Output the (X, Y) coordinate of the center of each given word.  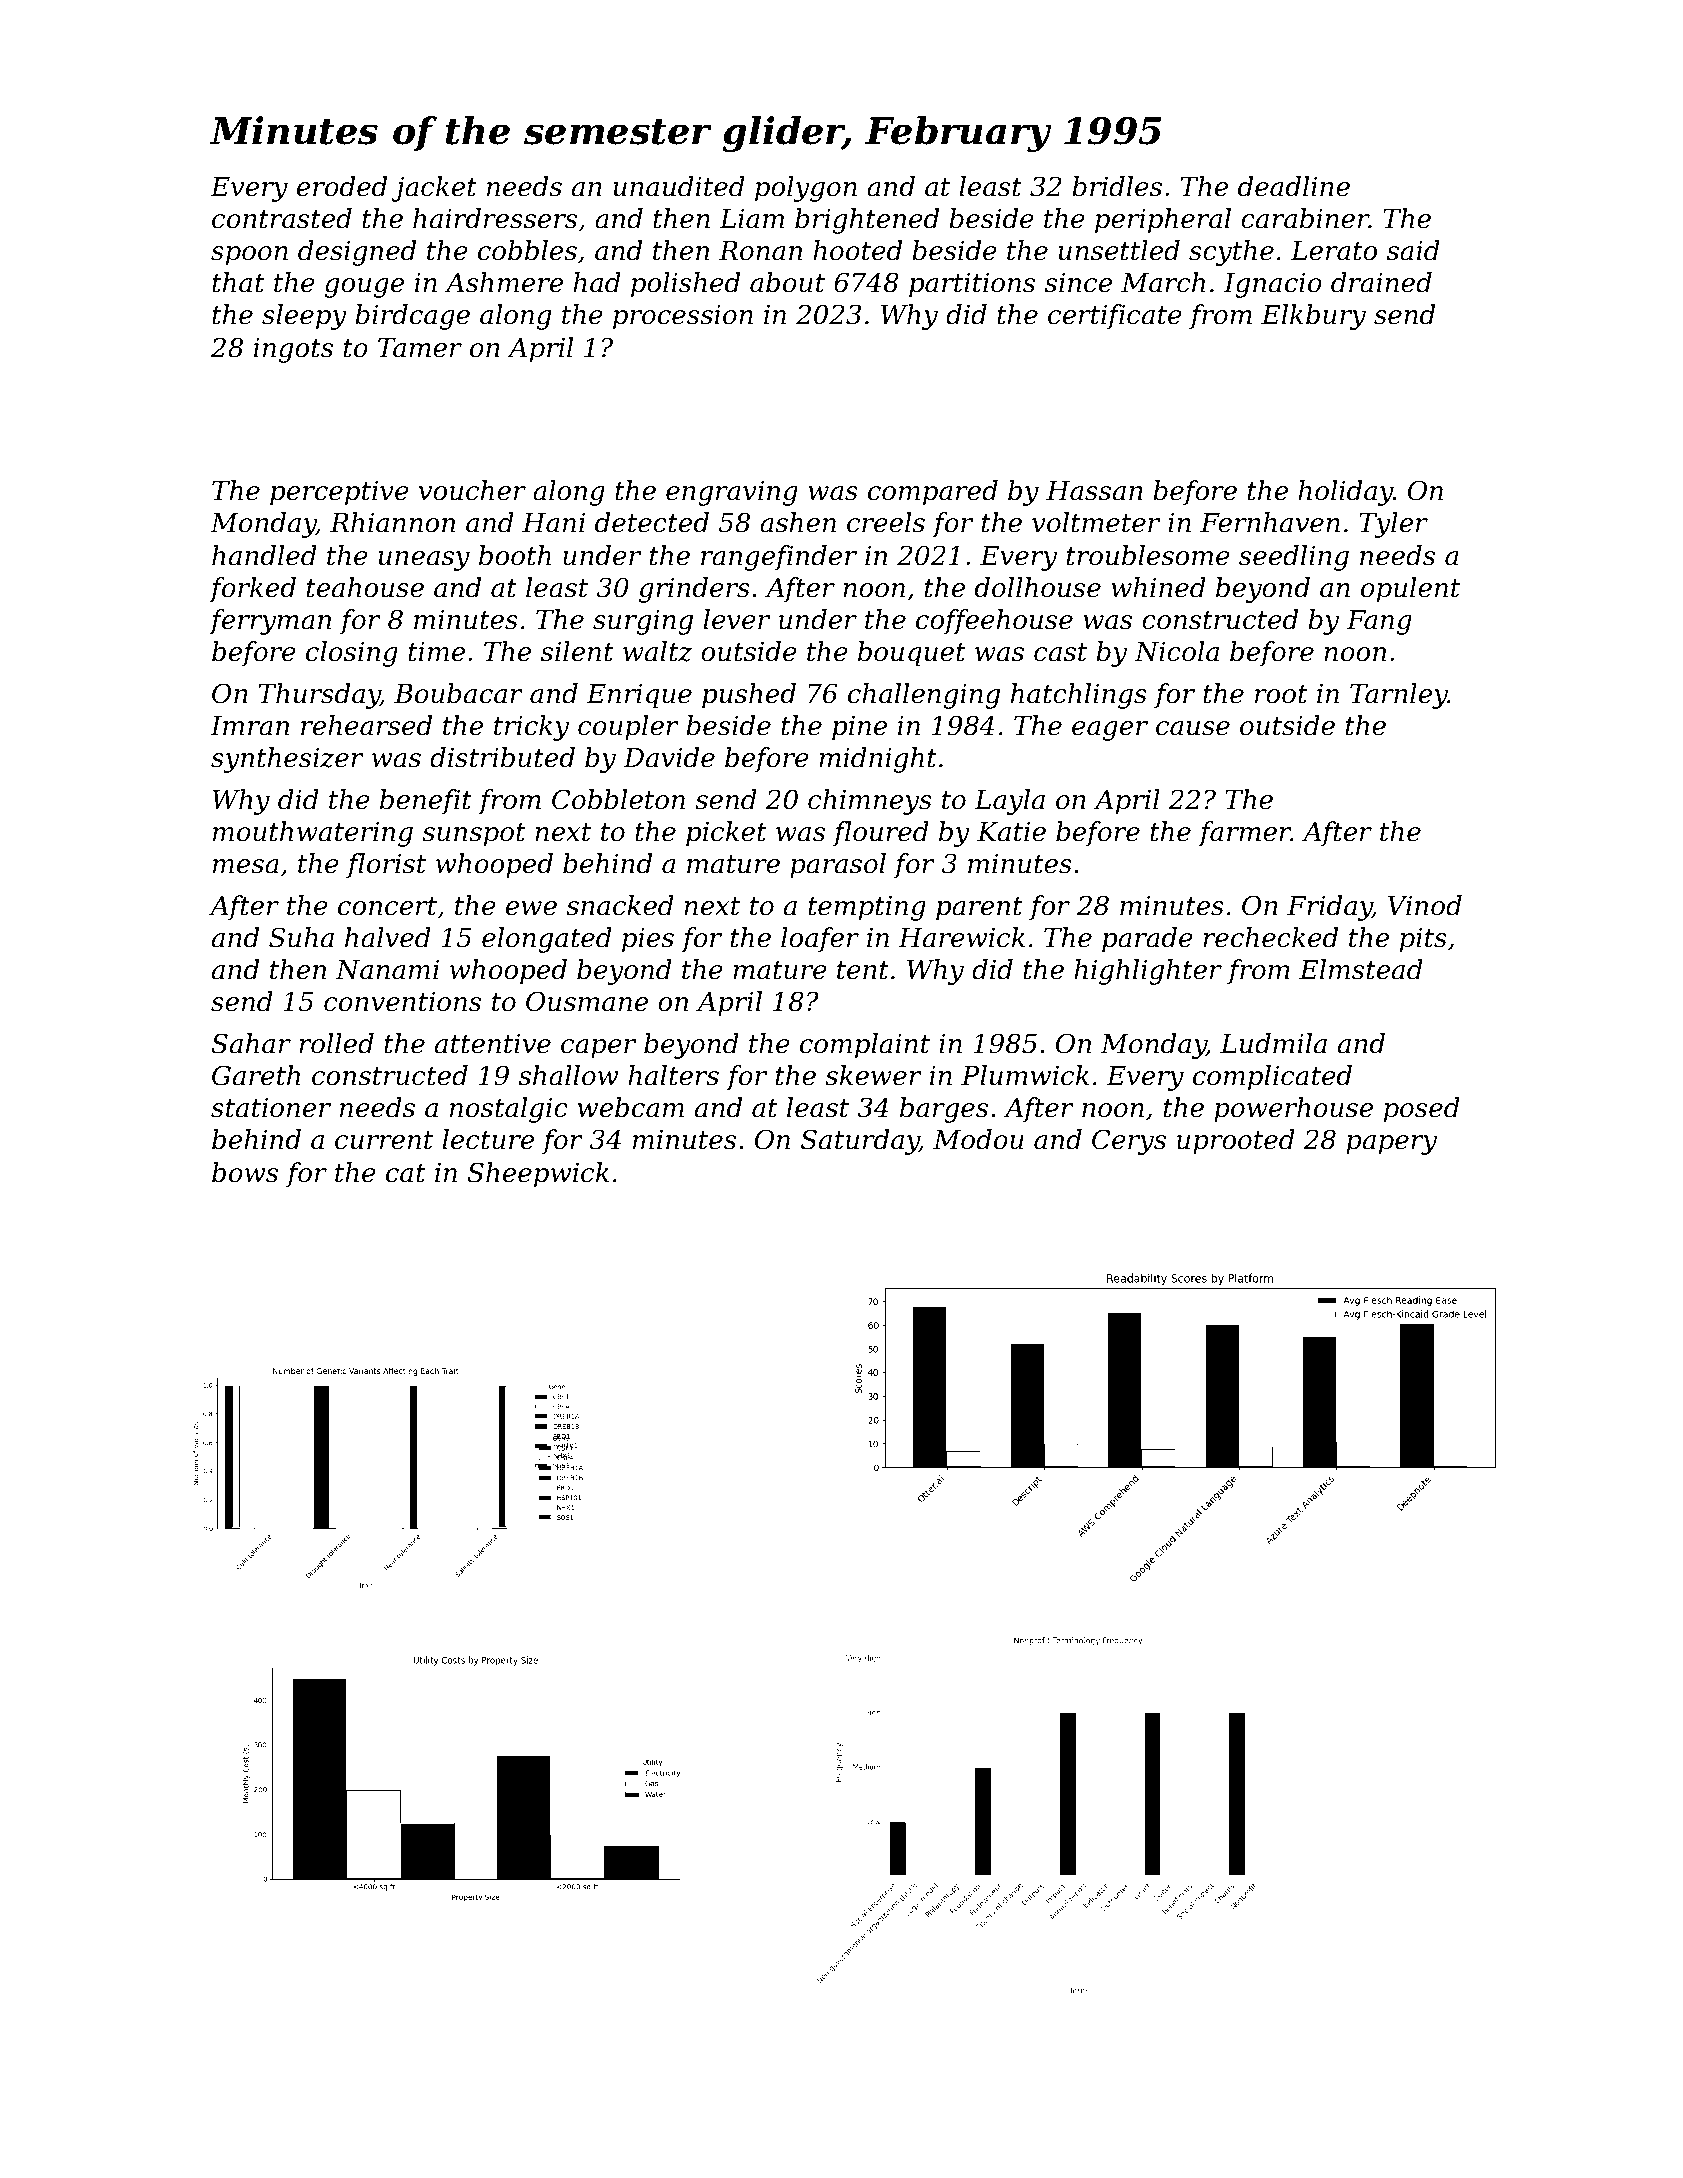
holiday (1345, 493)
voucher (472, 490)
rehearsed (366, 725)
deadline (1294, 186)
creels (886, 522)
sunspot (474, 835)
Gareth (256, 1075)
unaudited (679, 186)
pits (1423, 940)
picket (726, 834)
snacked (620, 905)
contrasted (282, 218)
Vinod (1425, 905)
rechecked (1270, 937)
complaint (865, 1046)
